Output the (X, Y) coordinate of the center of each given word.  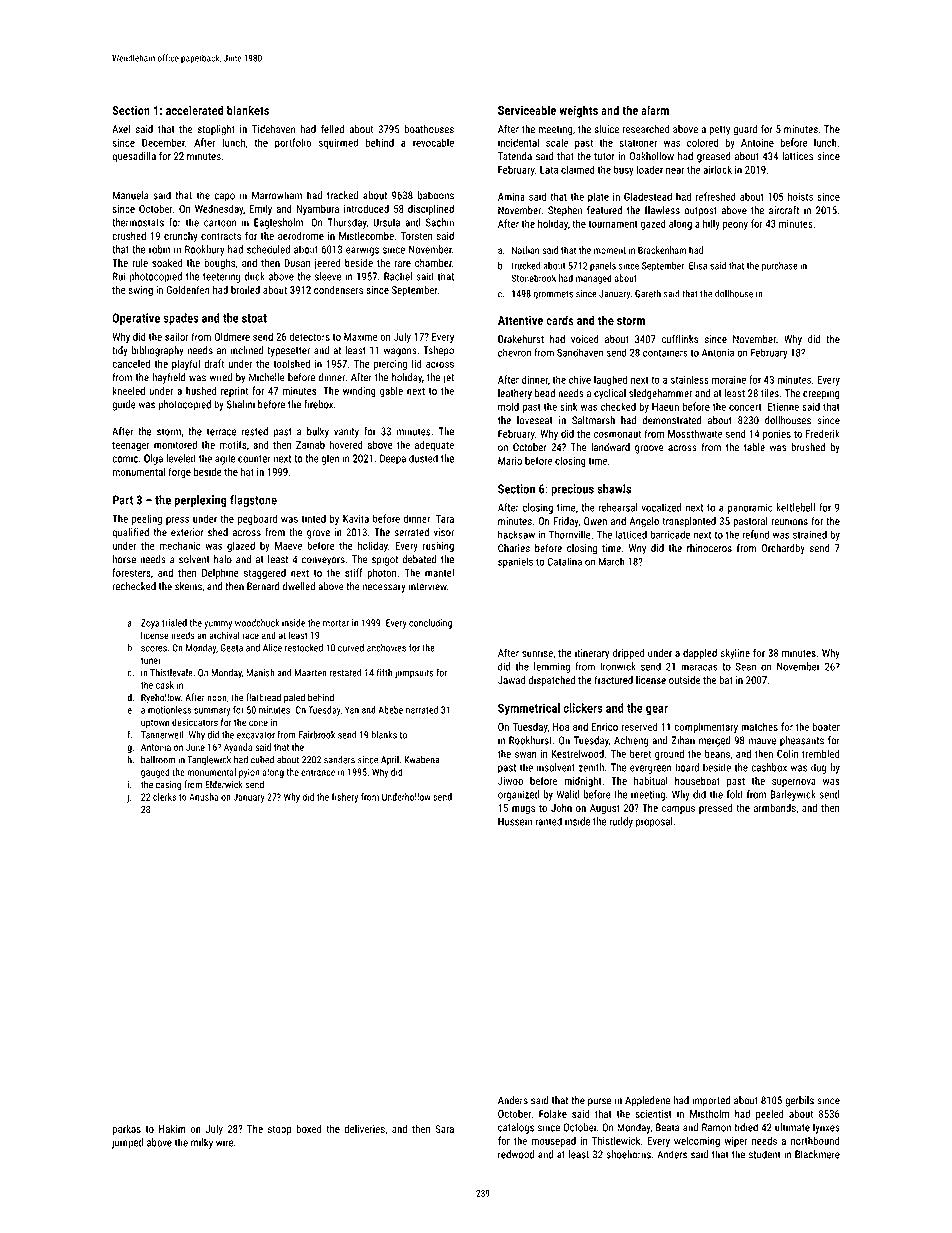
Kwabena (422, 760)
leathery (515, 394)
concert (745, 407)
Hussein (515, 821)
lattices (797, 156)
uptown (155, 724)
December (163, 142)
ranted (548, 821)
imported (711, 1101)
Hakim (172, 1129)
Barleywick (793, 795)
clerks (165, 797)
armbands (775, 808)
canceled (131, 363)
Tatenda (515, 156)
